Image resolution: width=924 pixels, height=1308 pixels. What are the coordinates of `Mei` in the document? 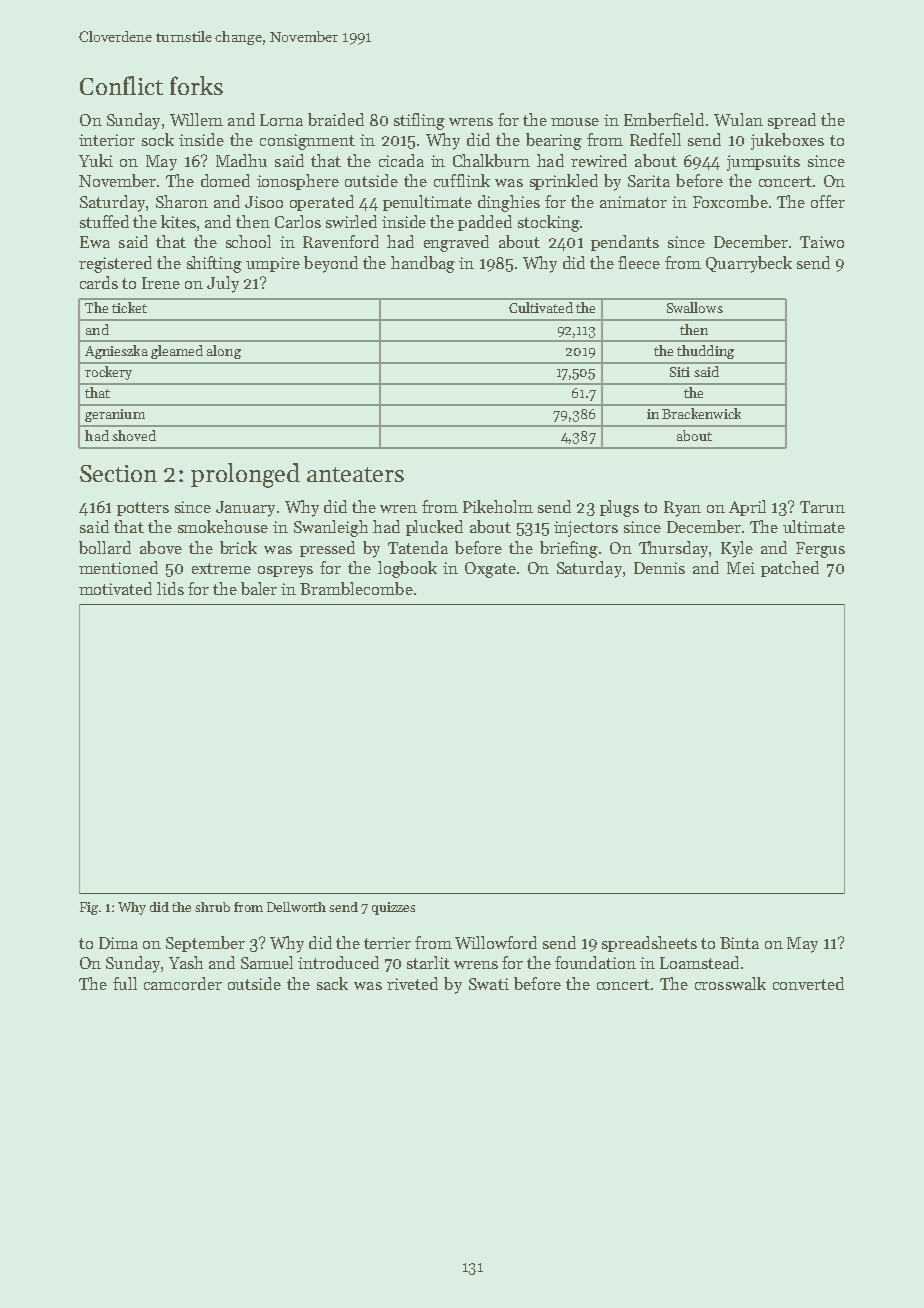 It's located at (741, 568).
